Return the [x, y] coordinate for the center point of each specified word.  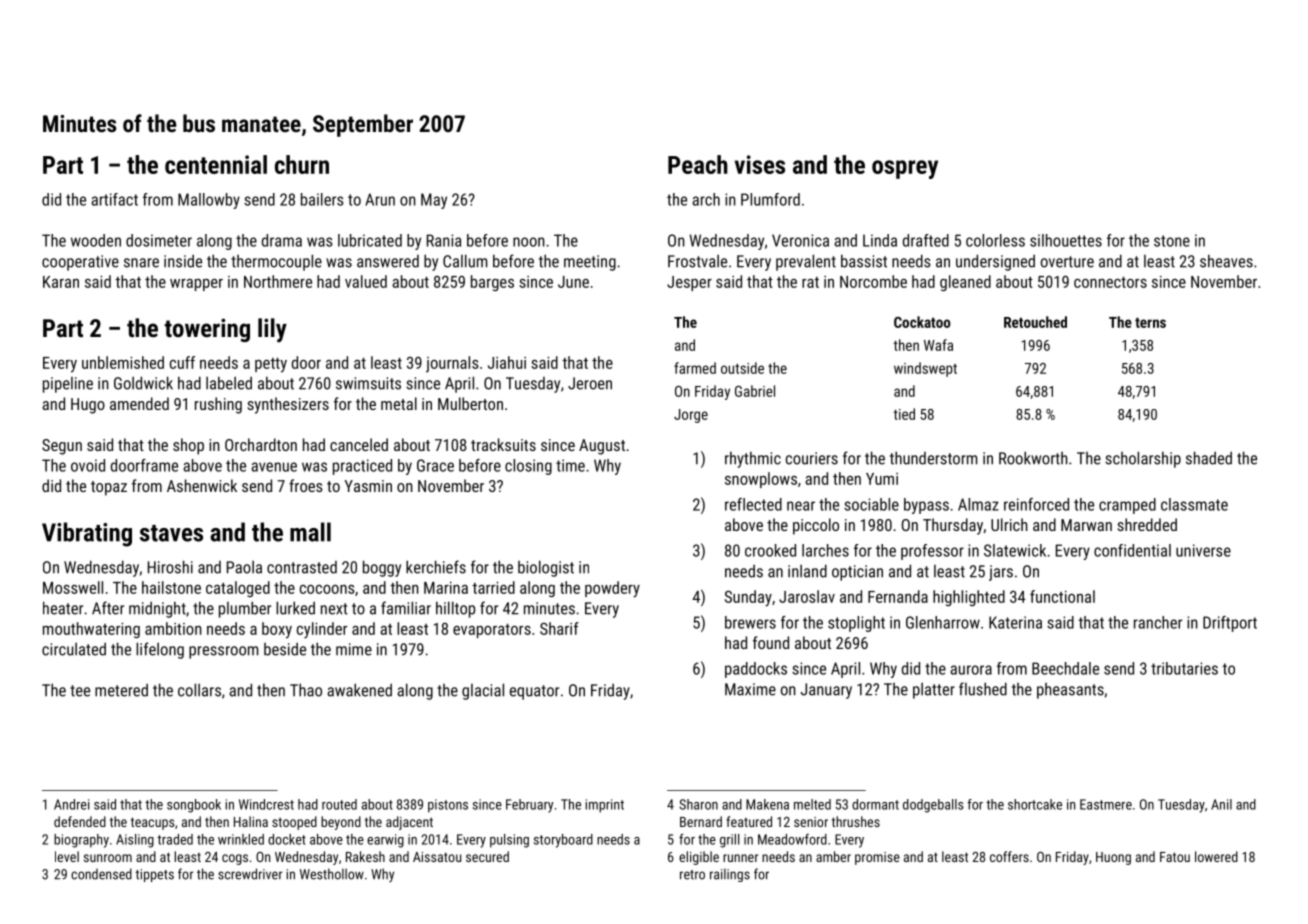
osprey [905, 169]
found [771, 642]
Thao [306, 690]
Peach [698, 164]
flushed [983, 689]
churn [302, 164]
